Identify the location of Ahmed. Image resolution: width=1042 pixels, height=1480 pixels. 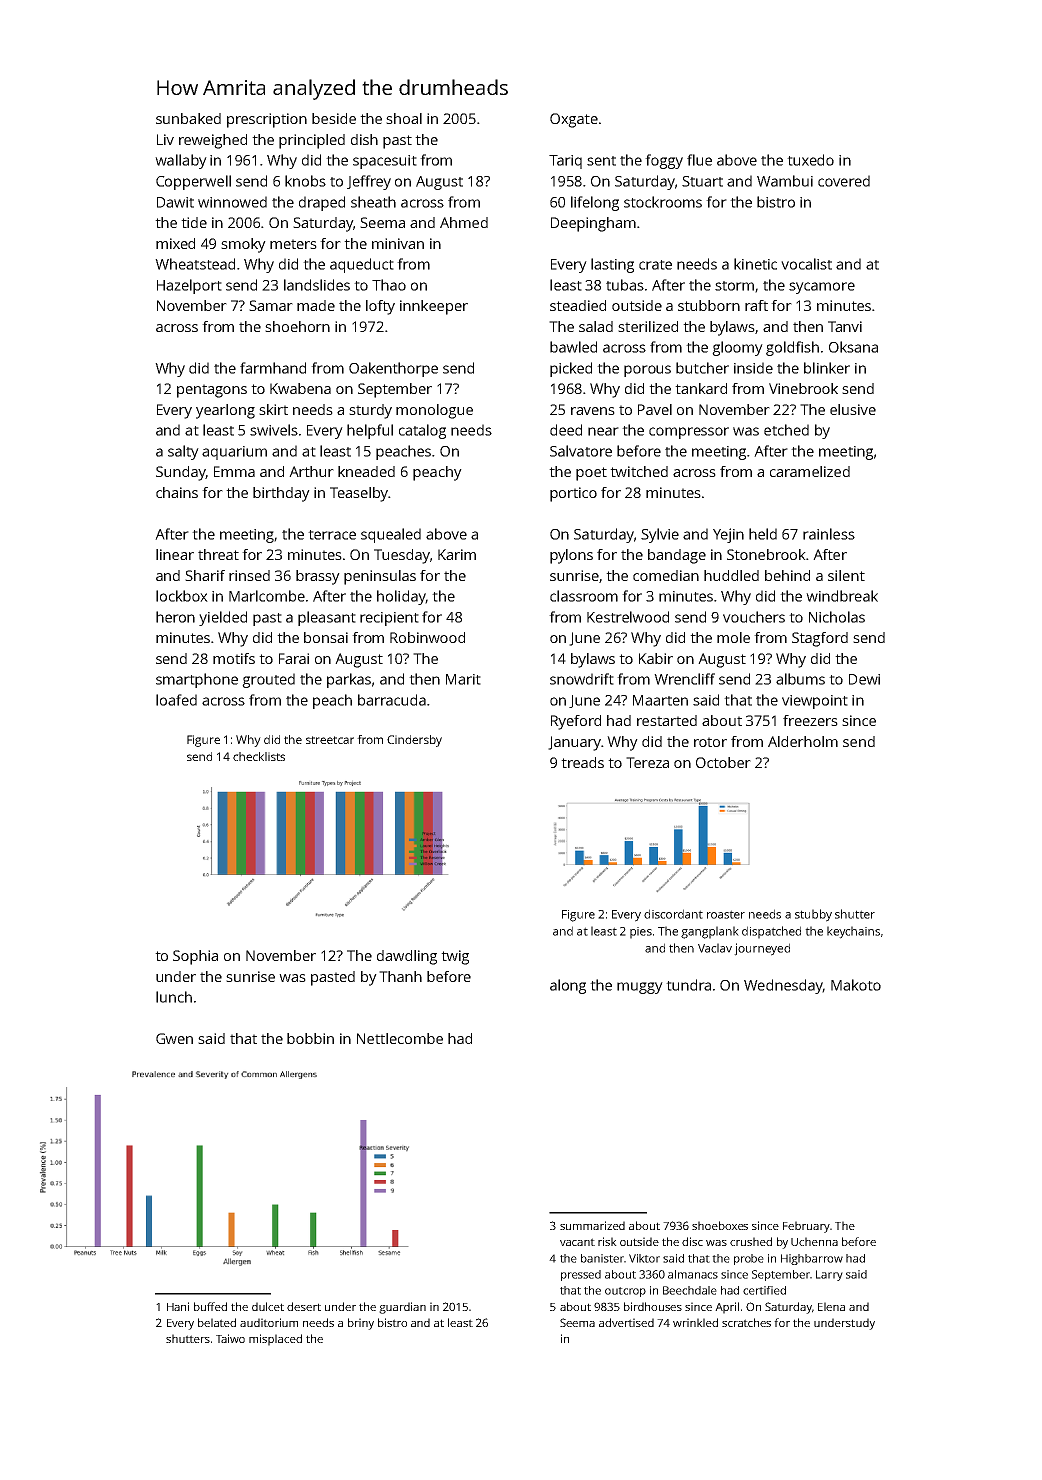
(464, 222).
